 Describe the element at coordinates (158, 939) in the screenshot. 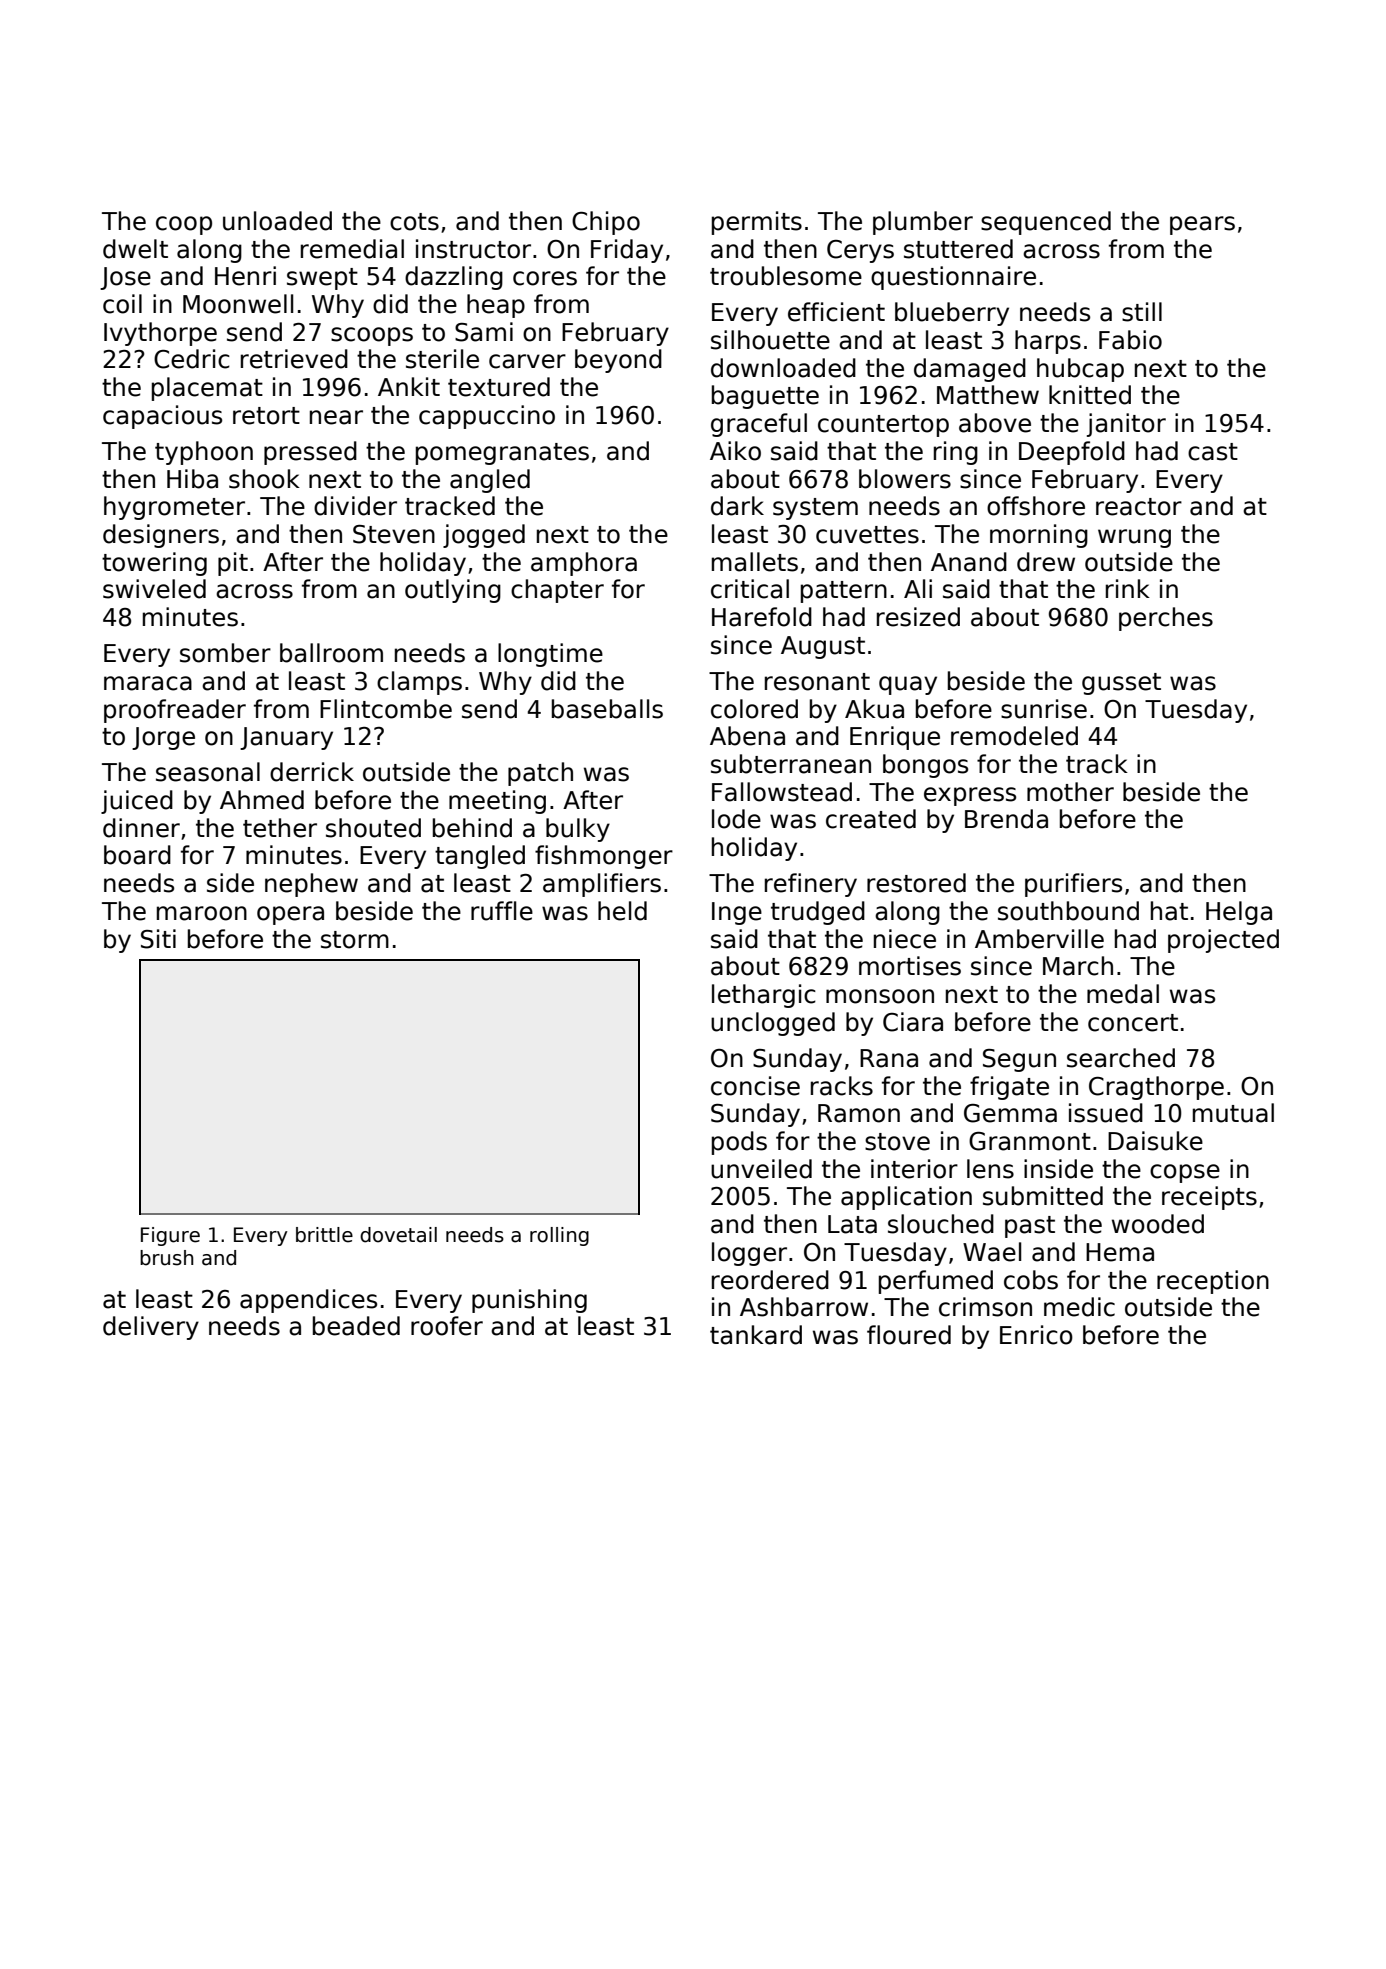

I see `Siti` at that location.
